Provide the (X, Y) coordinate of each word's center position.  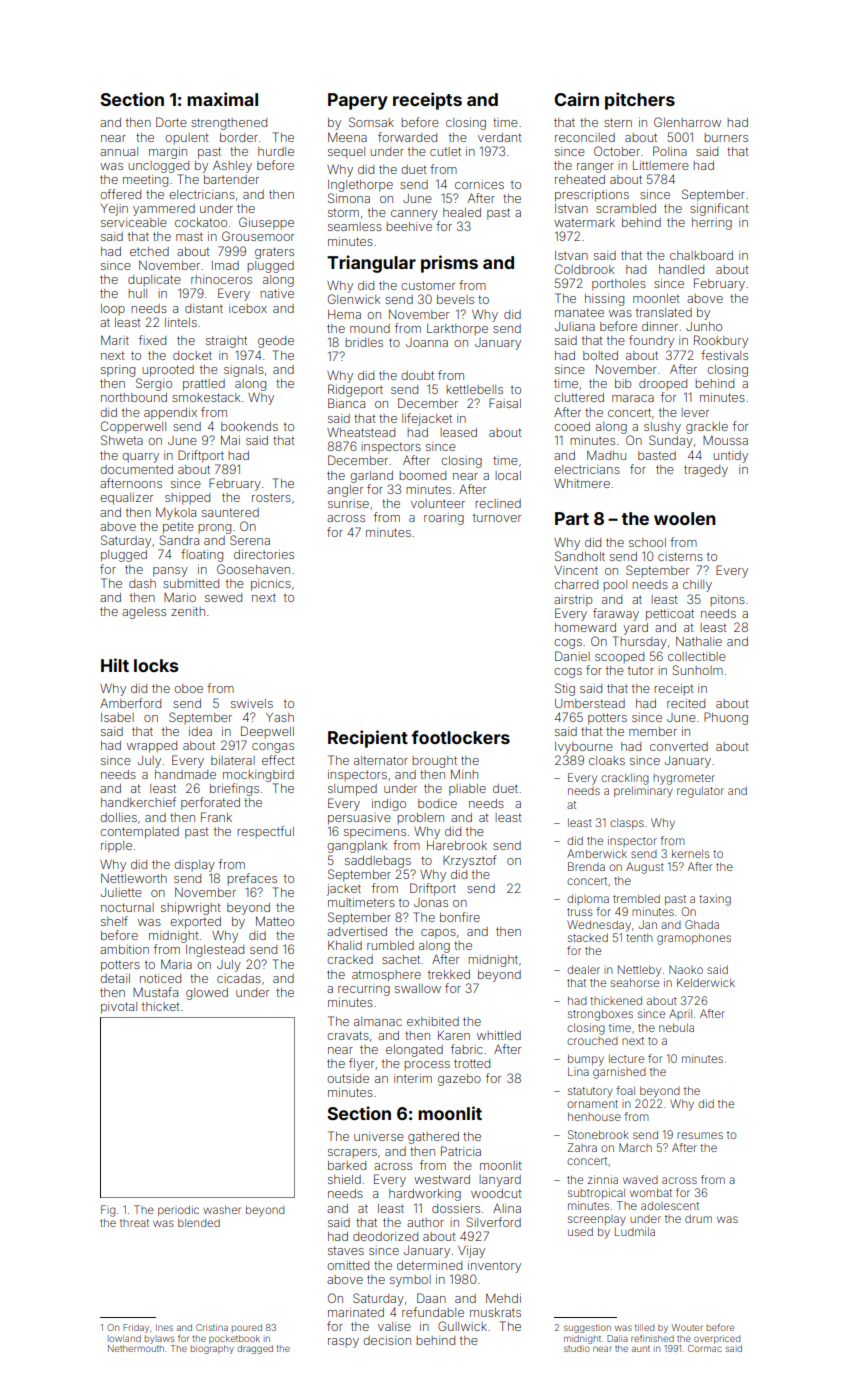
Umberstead (590, 703)
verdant (500, 137)
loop (113, 309)
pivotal (119, 1008)
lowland (124, 1338)
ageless (144, 613)
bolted (600, 355)
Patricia (461, 1151)
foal (625, 1090)
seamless (355, 226)
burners (726, 137)
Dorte (171, 122)
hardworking (425, 1195)
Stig (565, 689)
